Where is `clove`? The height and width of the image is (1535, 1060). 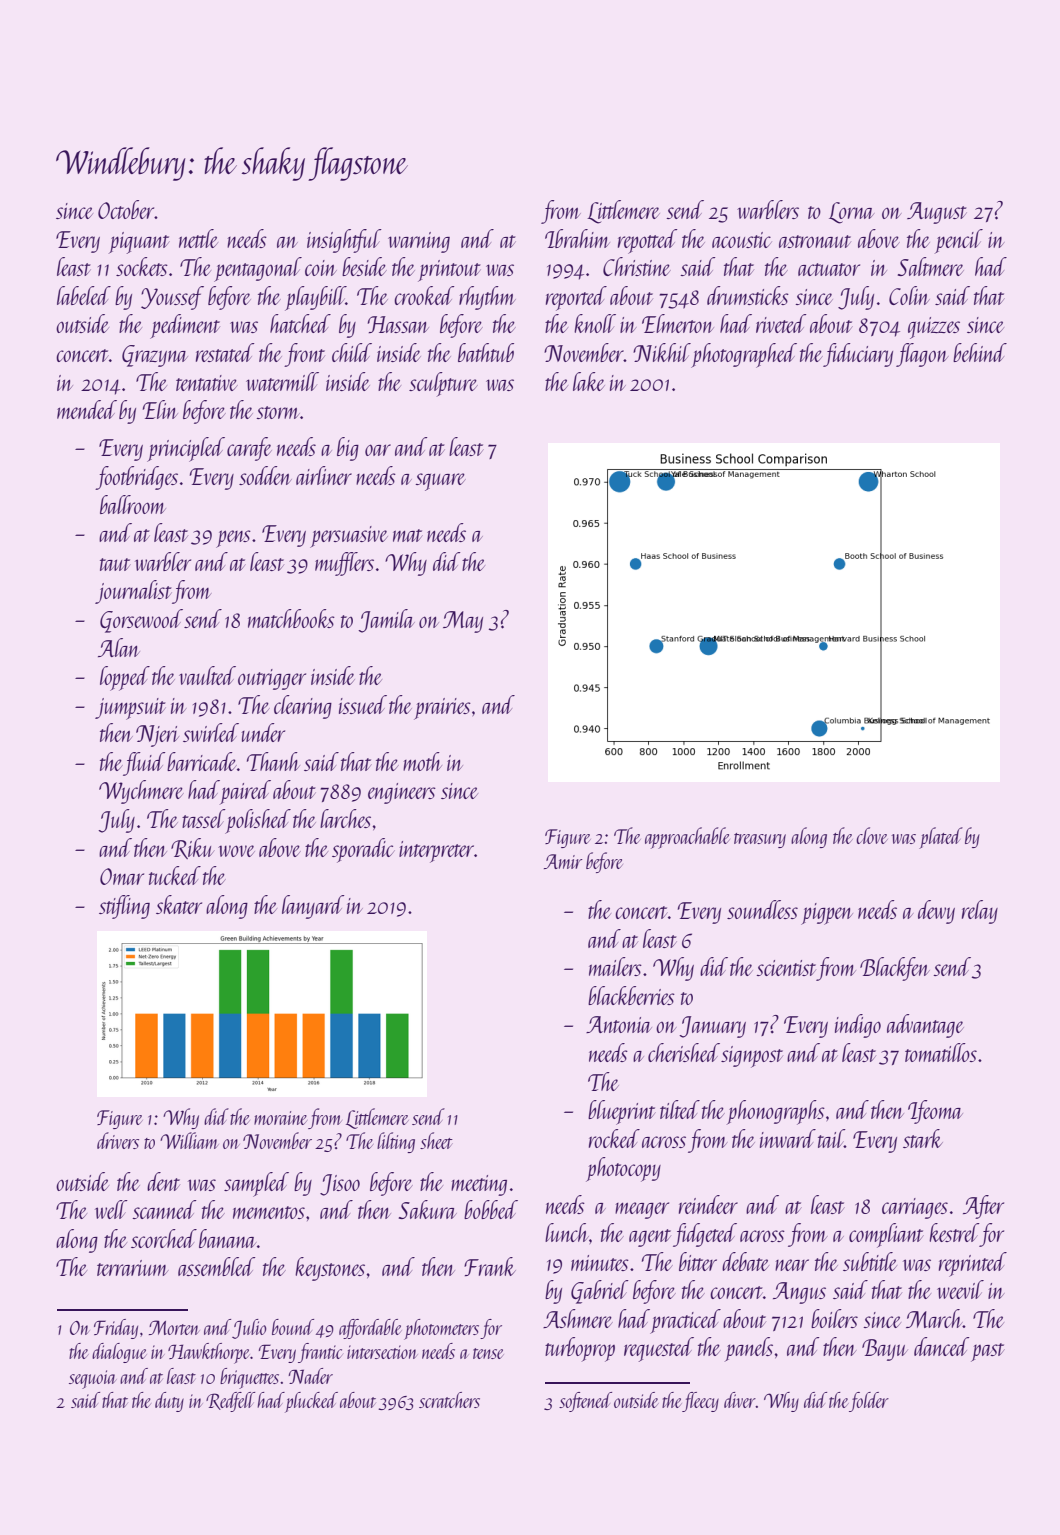 clove is located at coordinates (872, 835).
